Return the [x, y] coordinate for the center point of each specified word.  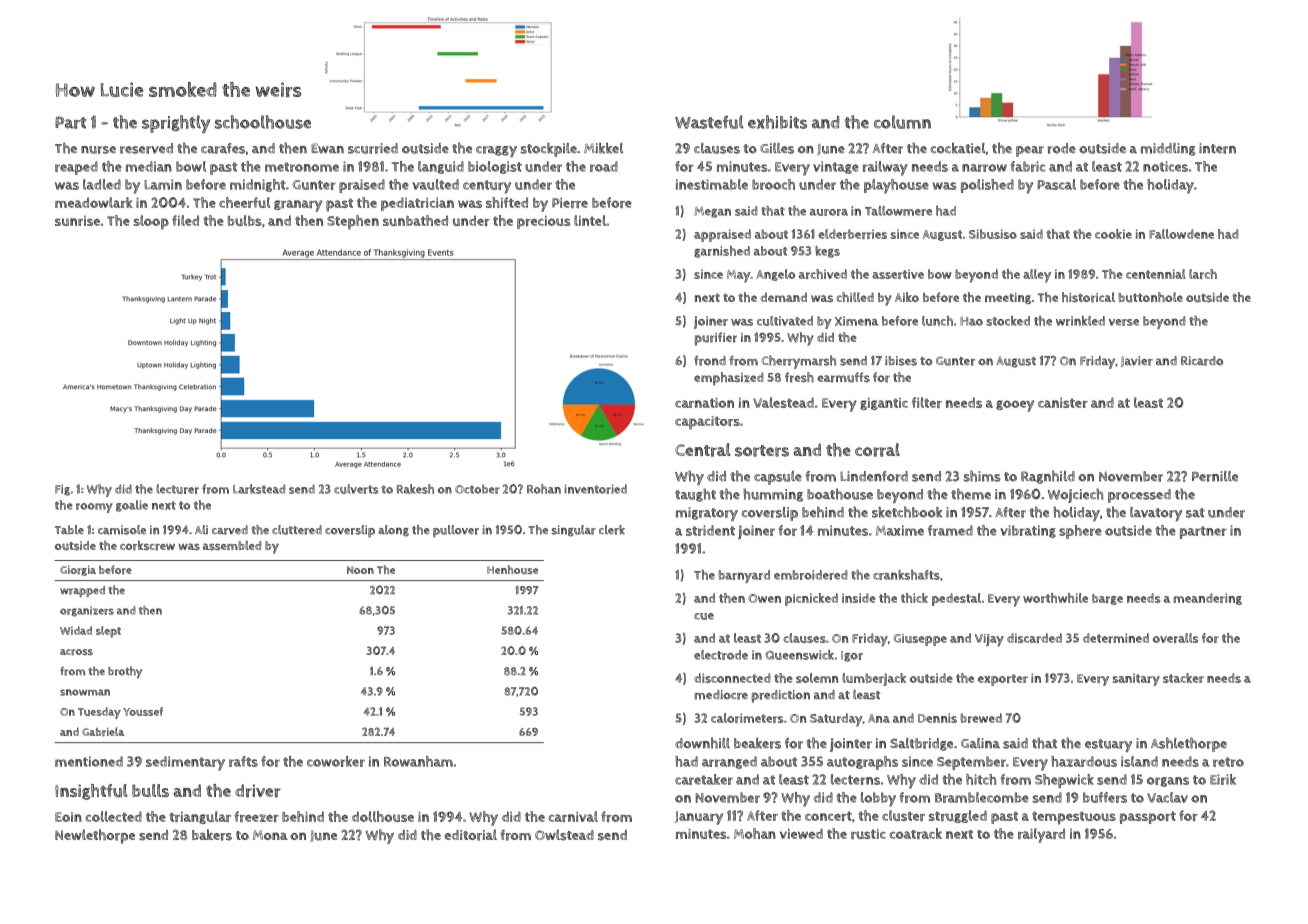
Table [69, 529]
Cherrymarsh [798, 362]
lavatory [1156, 514]
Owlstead [564, 835]
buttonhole [1150, 297]
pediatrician [417, 204]
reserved [146, 148]
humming [773, 495]
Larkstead [259, 489]
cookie [1113, 234]
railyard [1041, 835]
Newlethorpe [95, 836]
